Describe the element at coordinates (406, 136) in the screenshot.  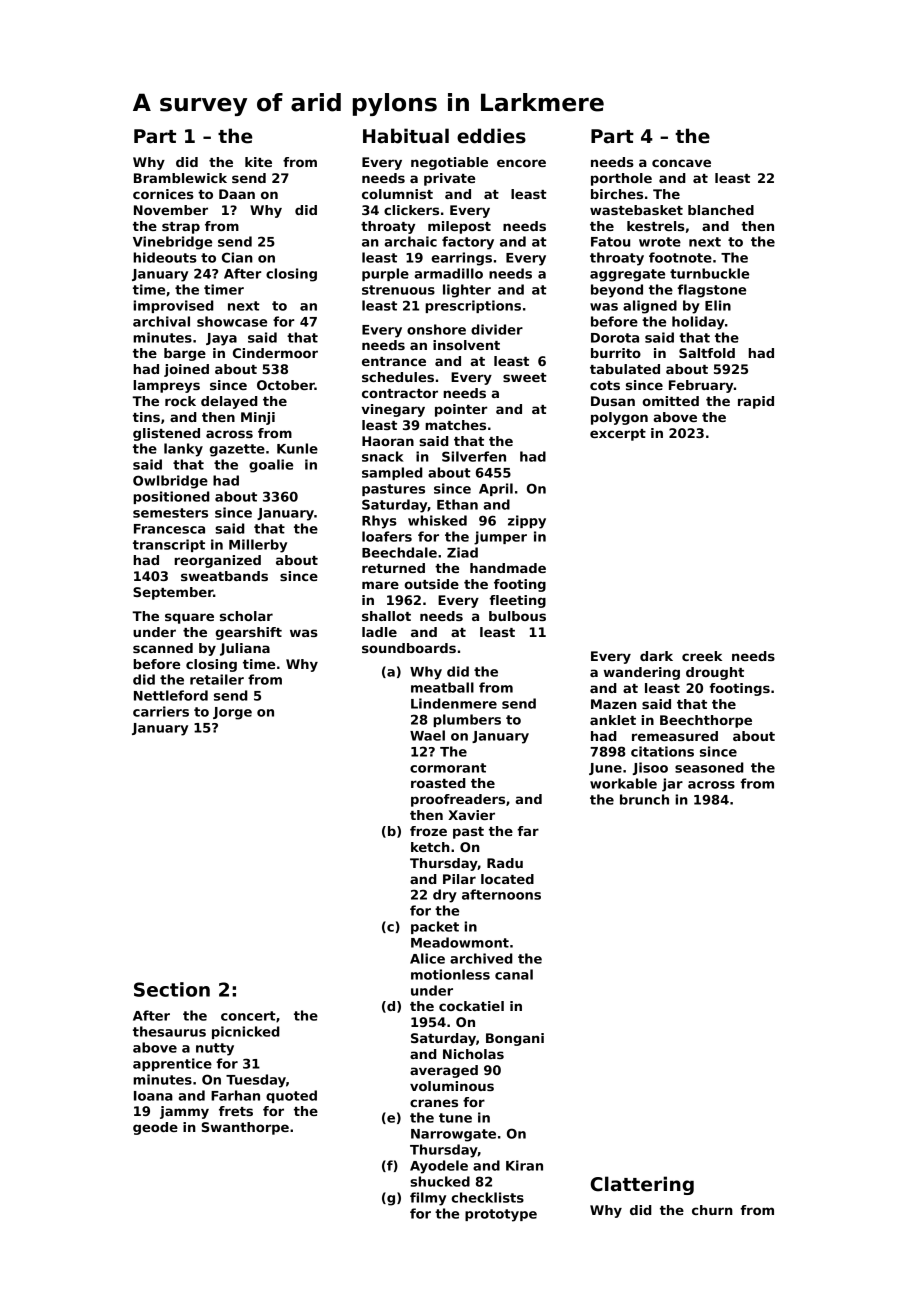
I see `Habitual` at that location.
